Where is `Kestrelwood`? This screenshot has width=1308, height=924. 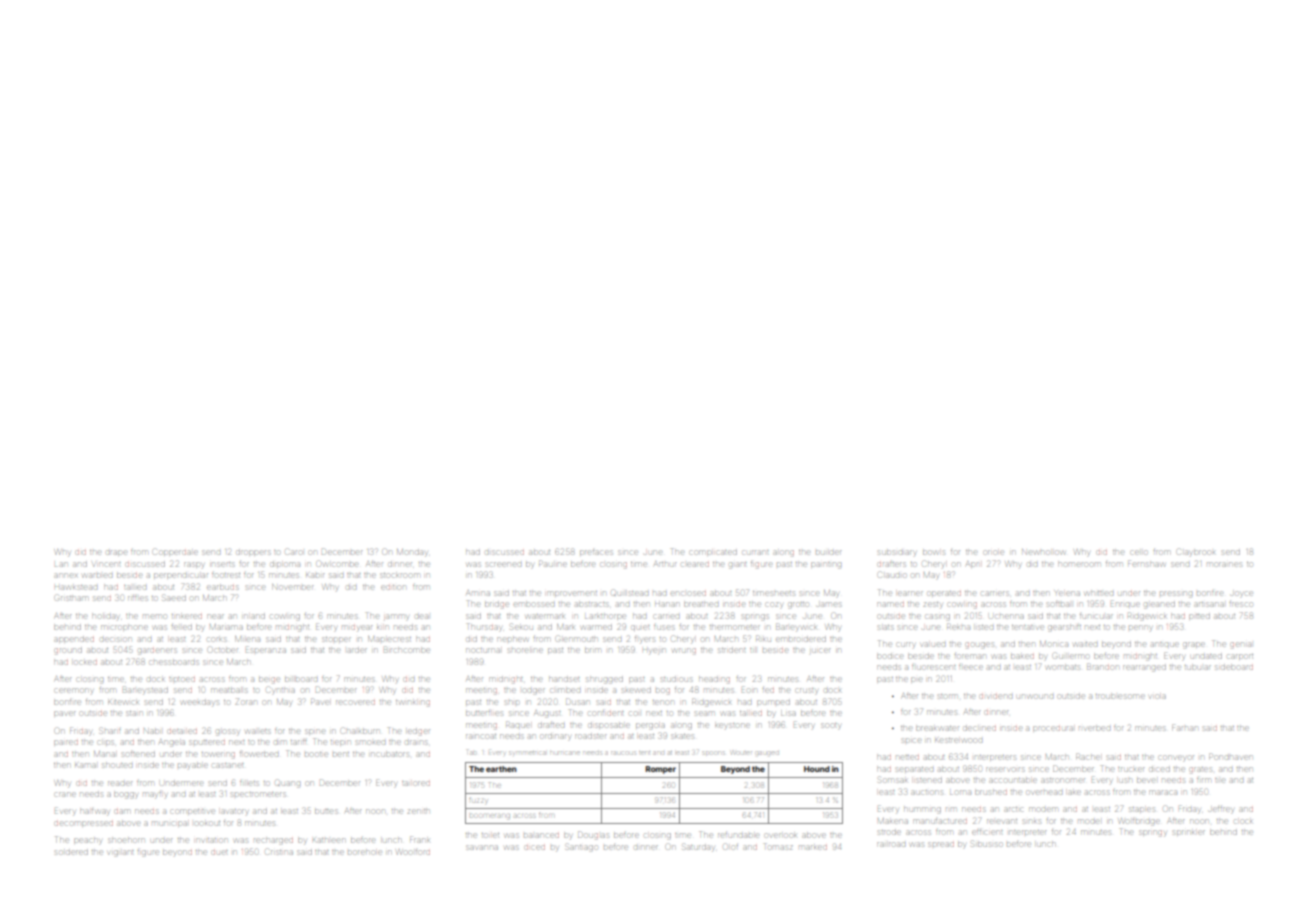 Kestrelwood is located at coordinates (958, 740).
